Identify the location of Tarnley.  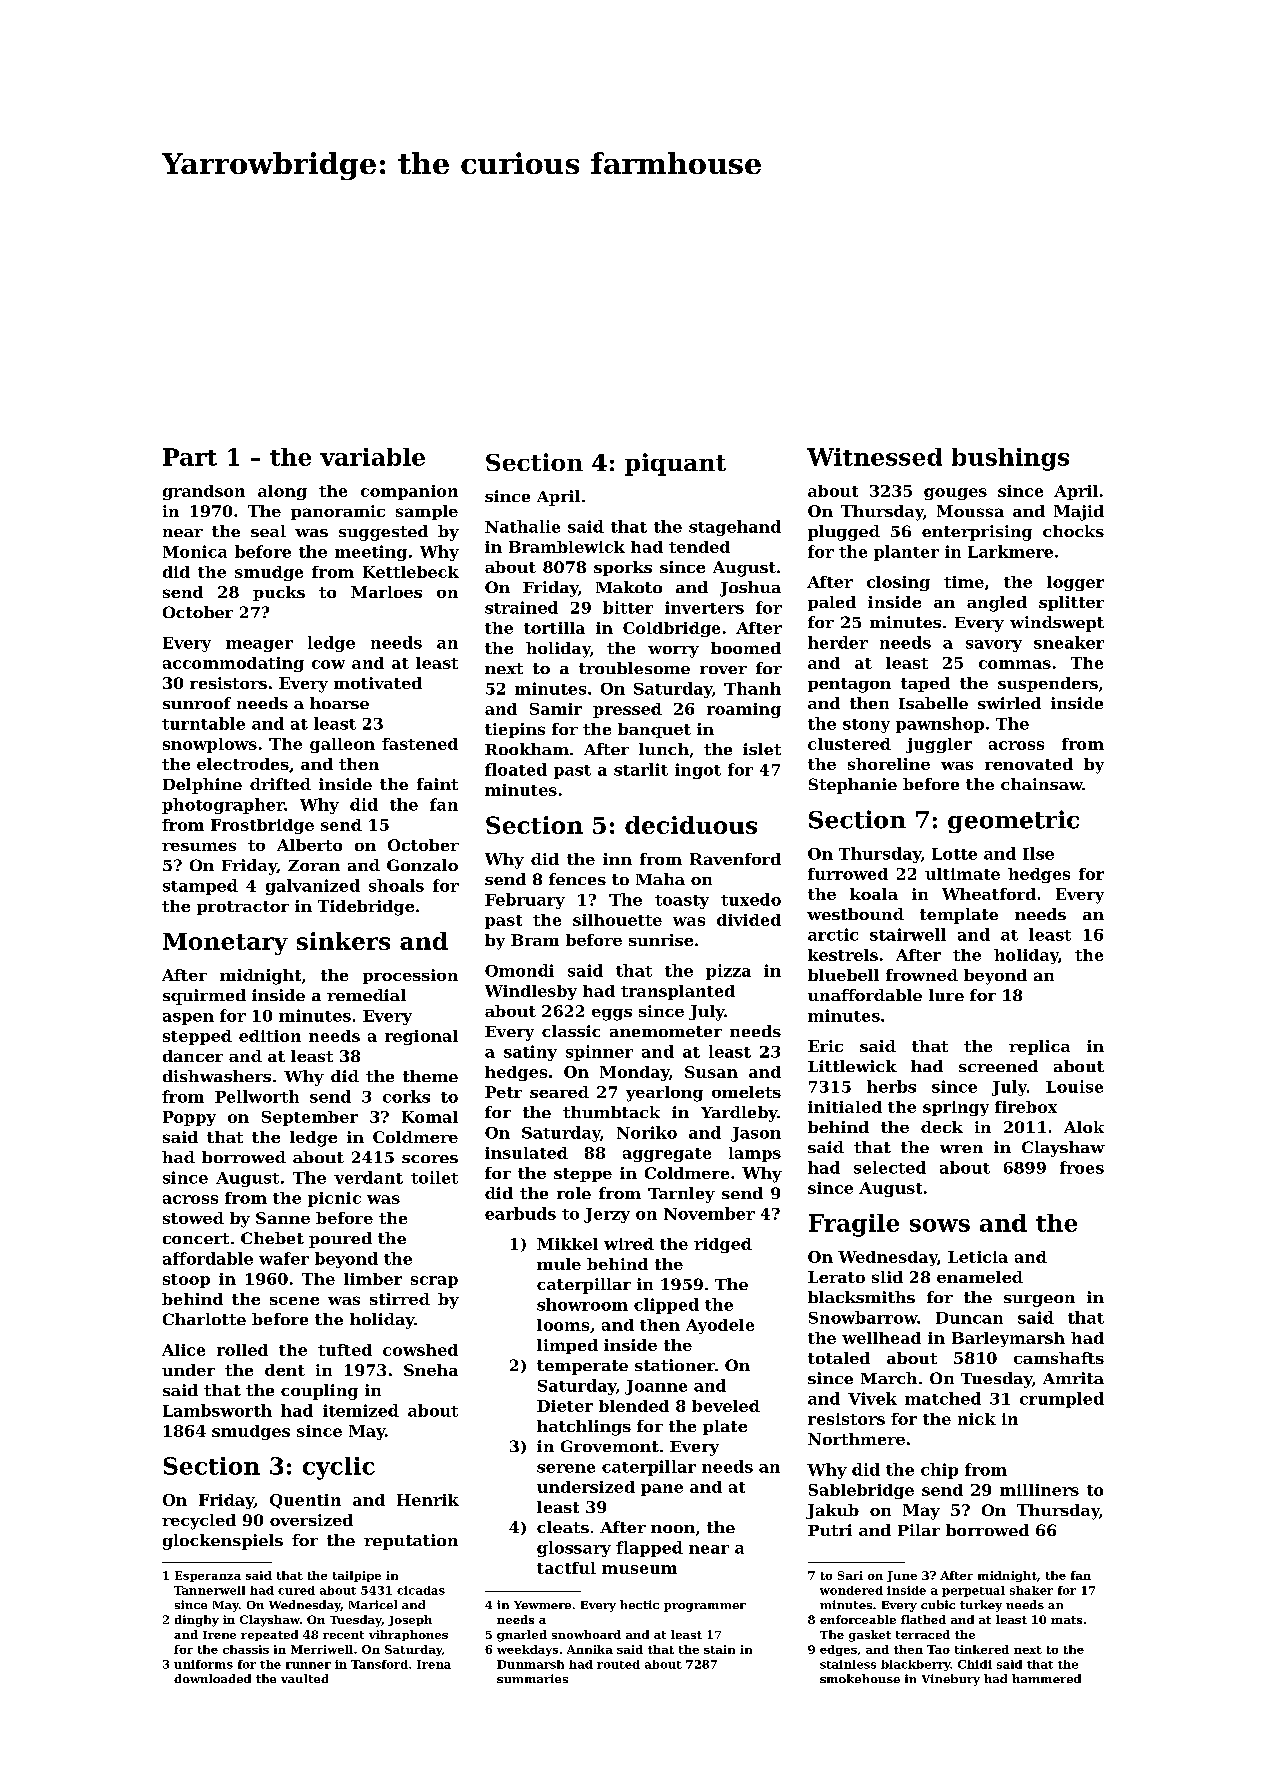
(681, 1195).
